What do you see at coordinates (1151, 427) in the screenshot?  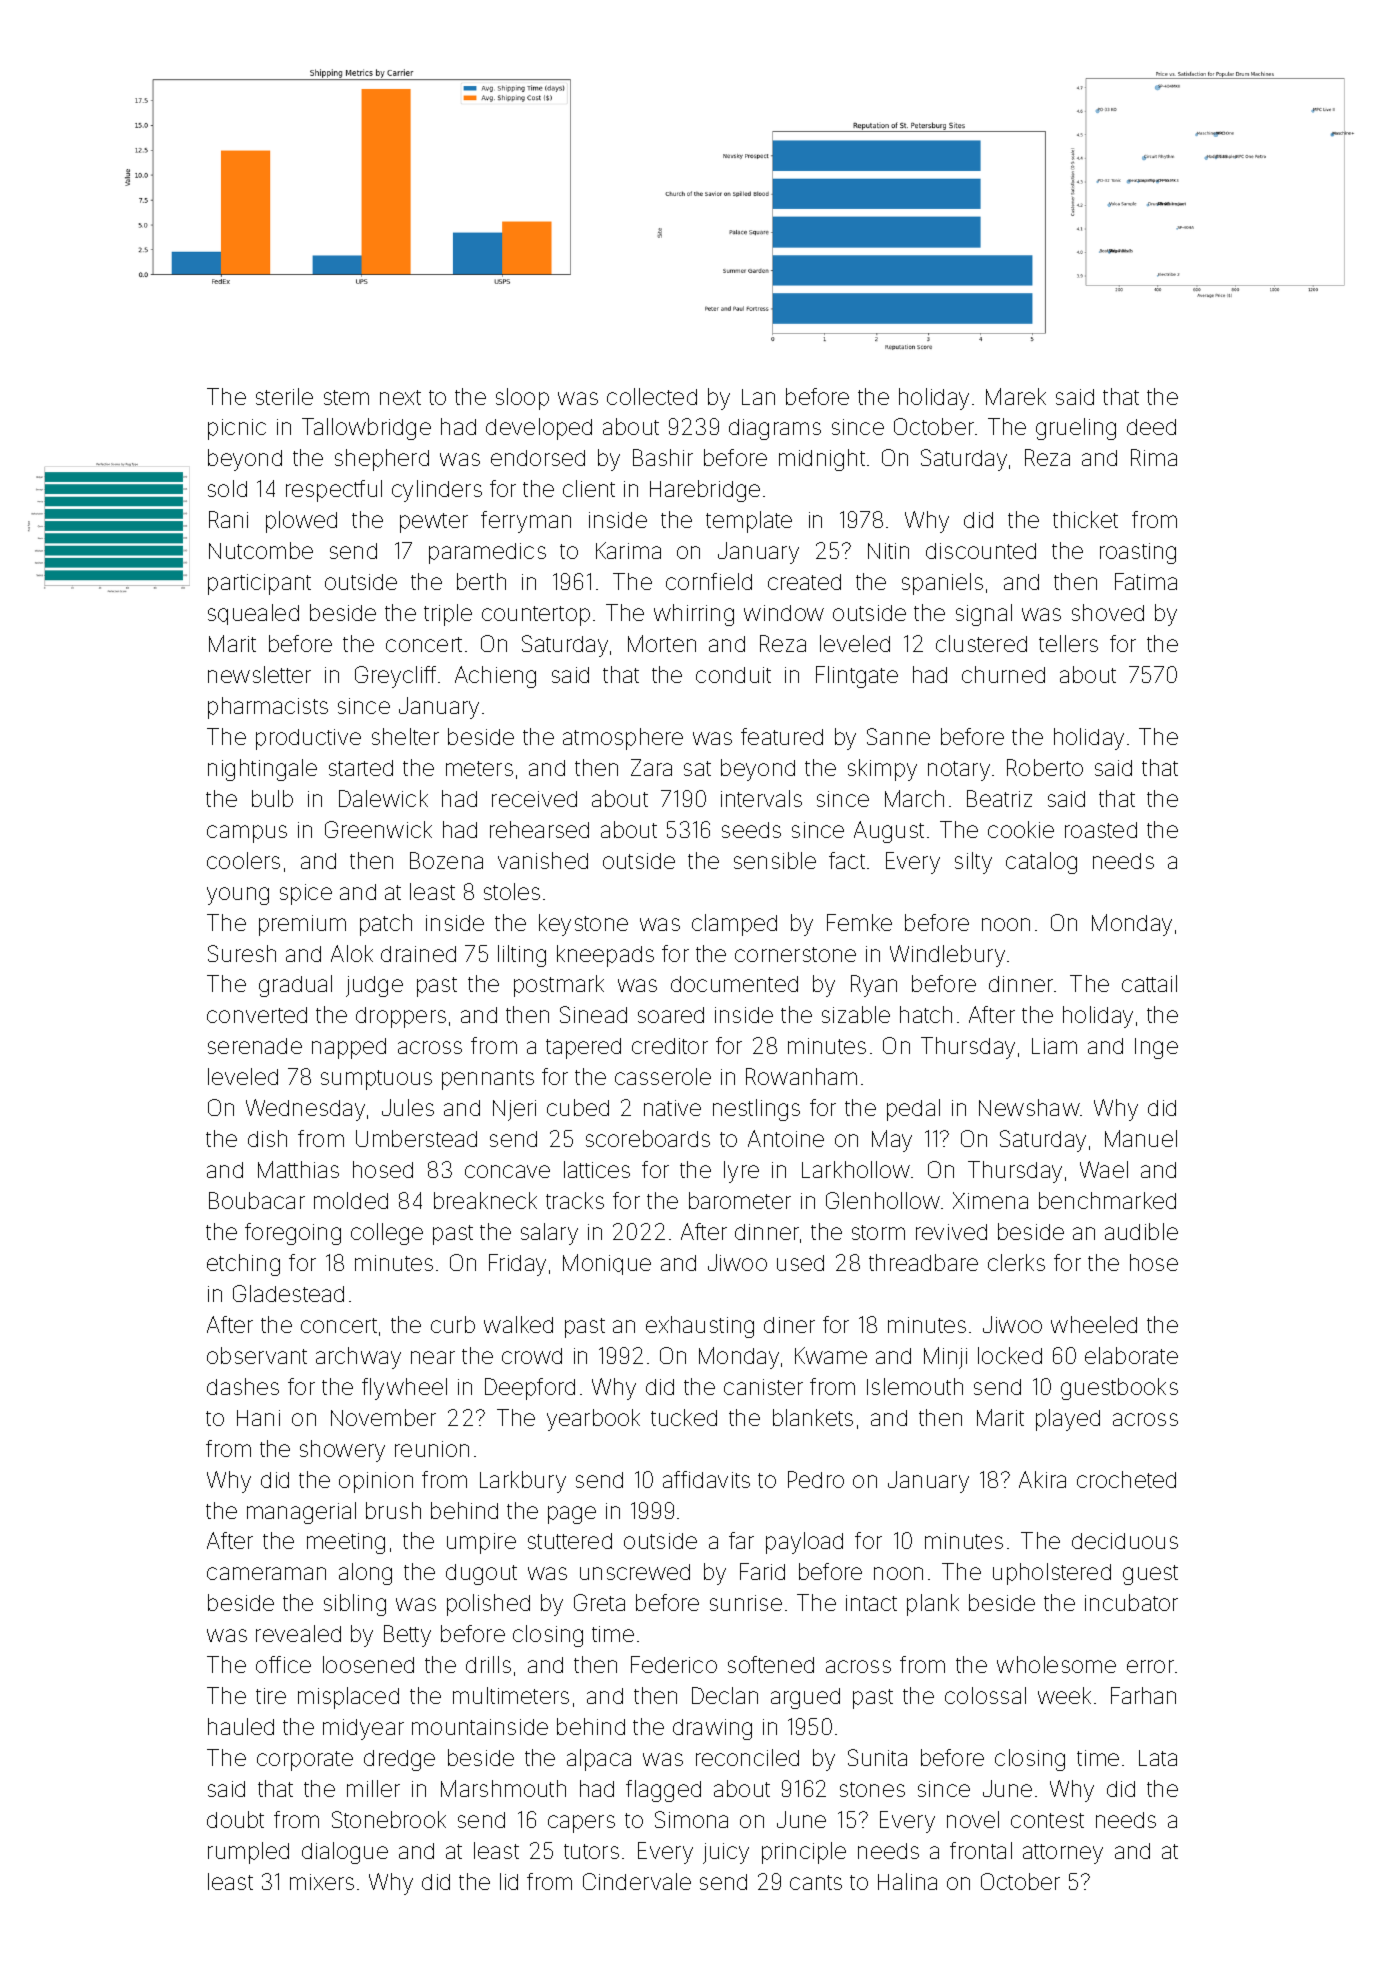 I see `deed` at bounding box center [1151, 427].
